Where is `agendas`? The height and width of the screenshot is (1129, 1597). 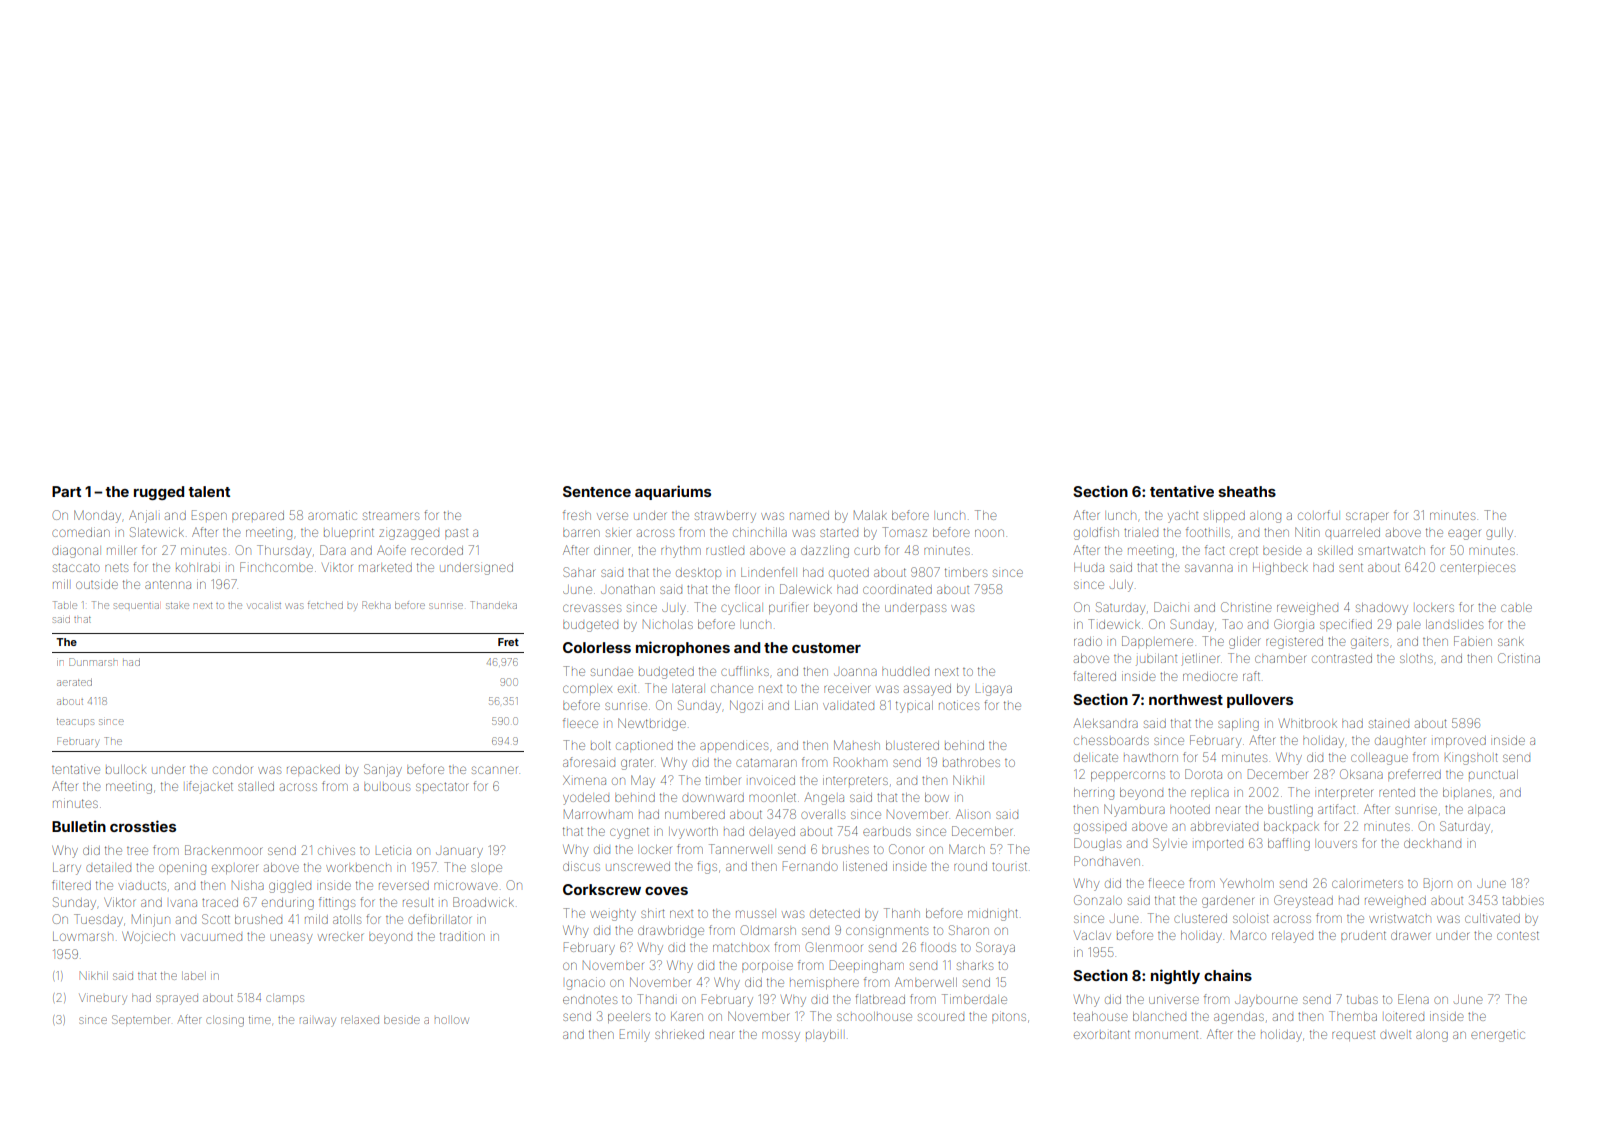
agendas is located at coordinates (1239, 1018).
